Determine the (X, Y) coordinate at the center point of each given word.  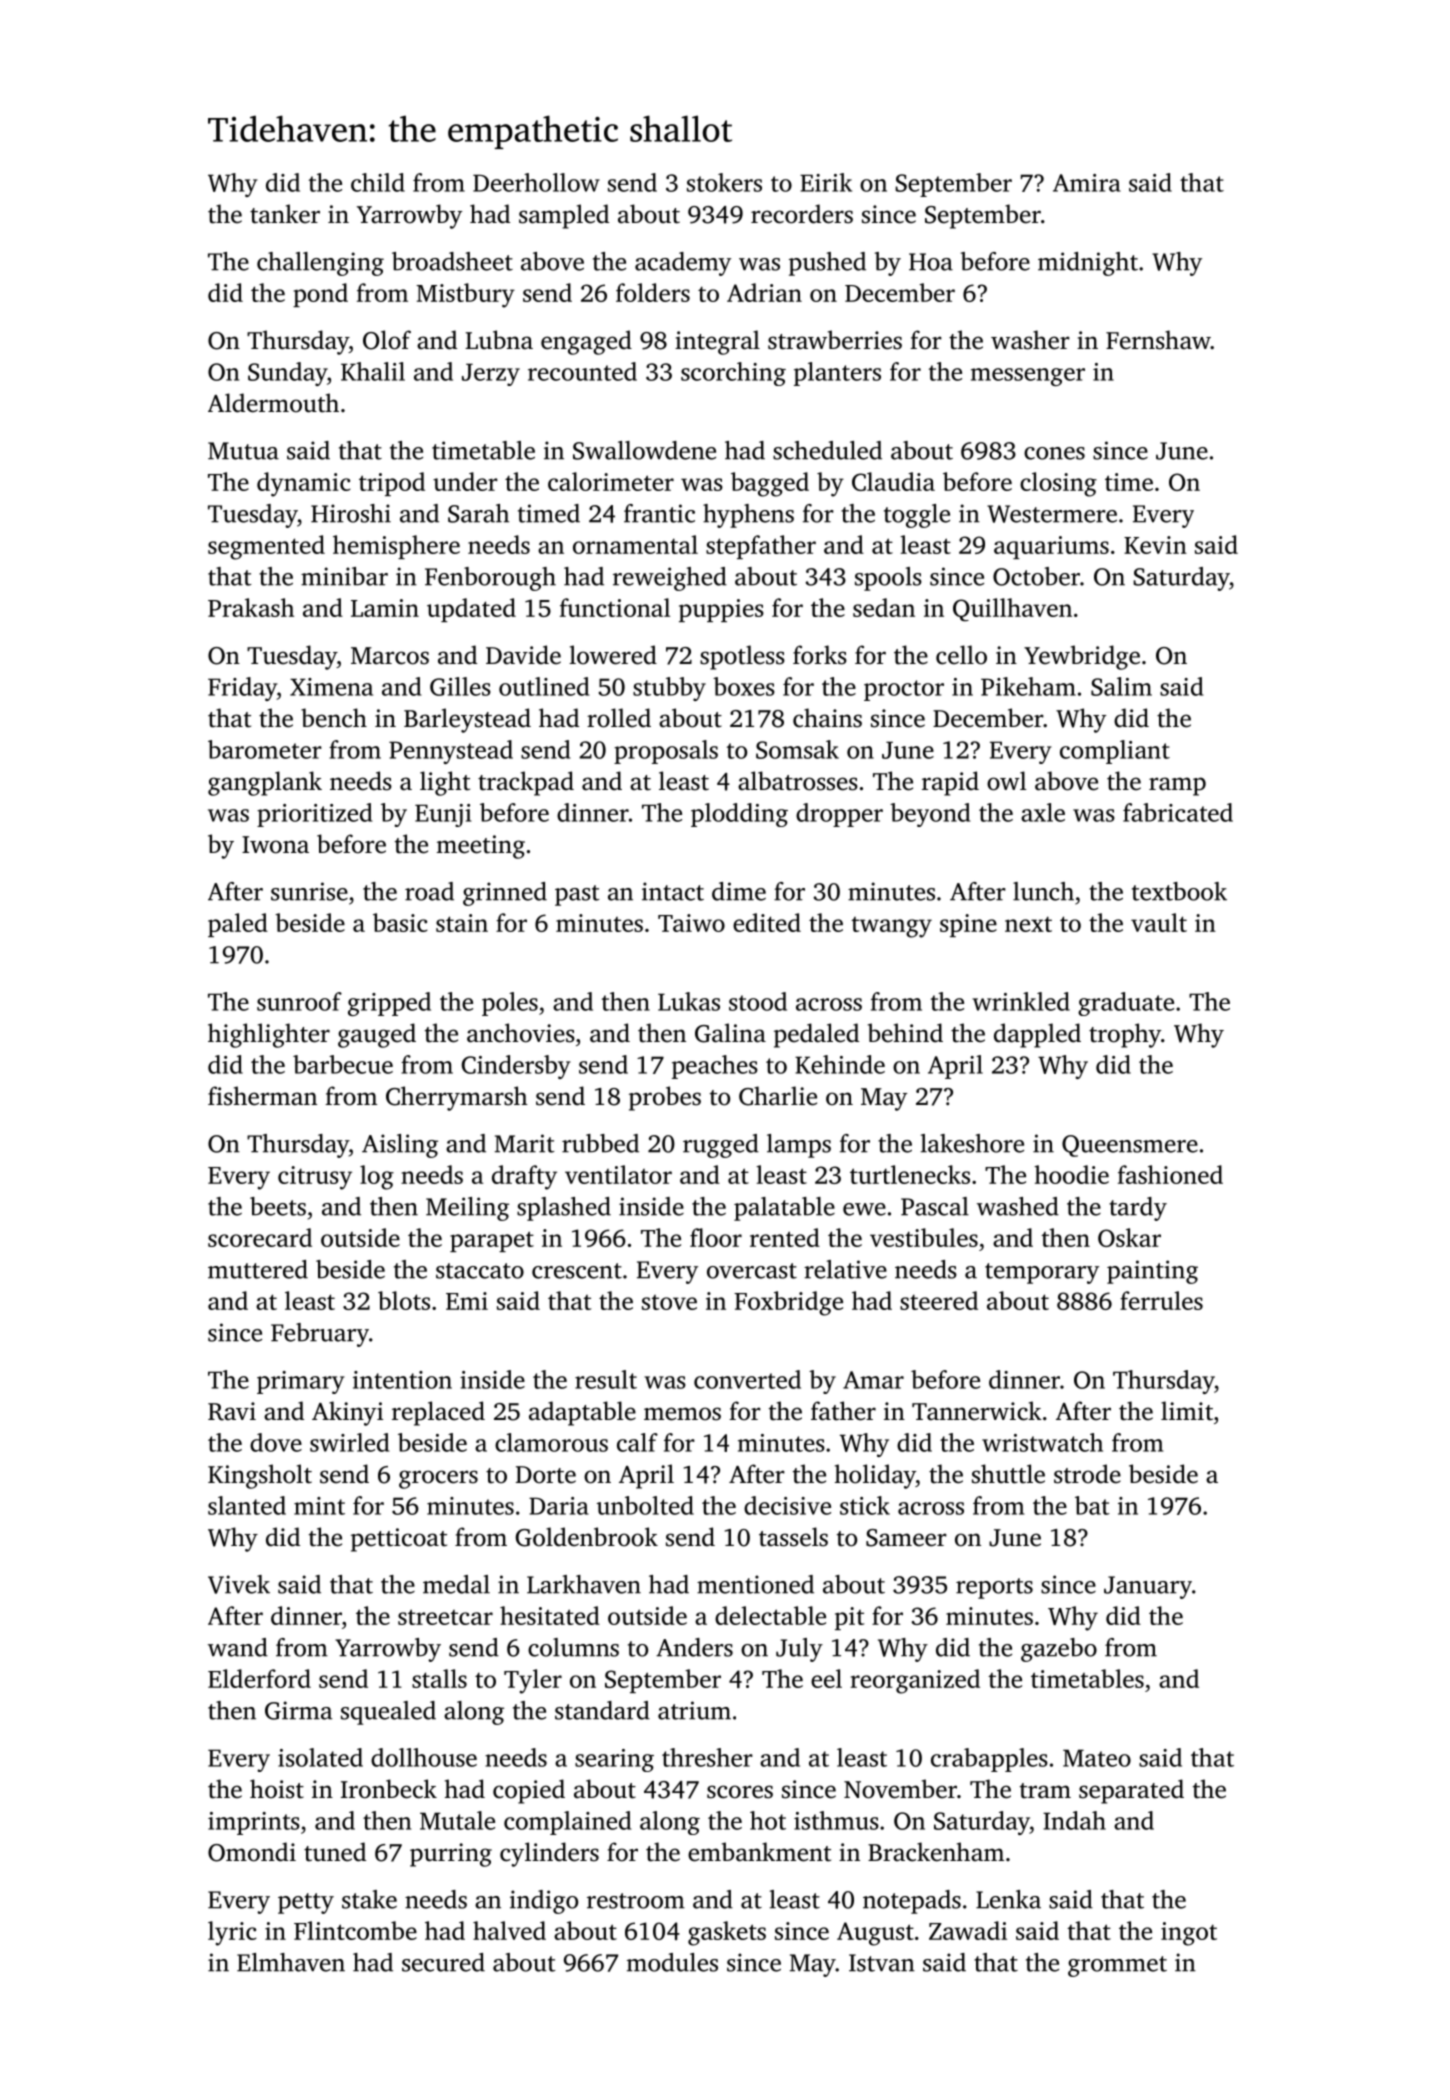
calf (637, 1442)
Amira (1087, 183)
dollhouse (424, 1757)
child (378, 182)
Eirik (826, 182)
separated (1131, 1791)
